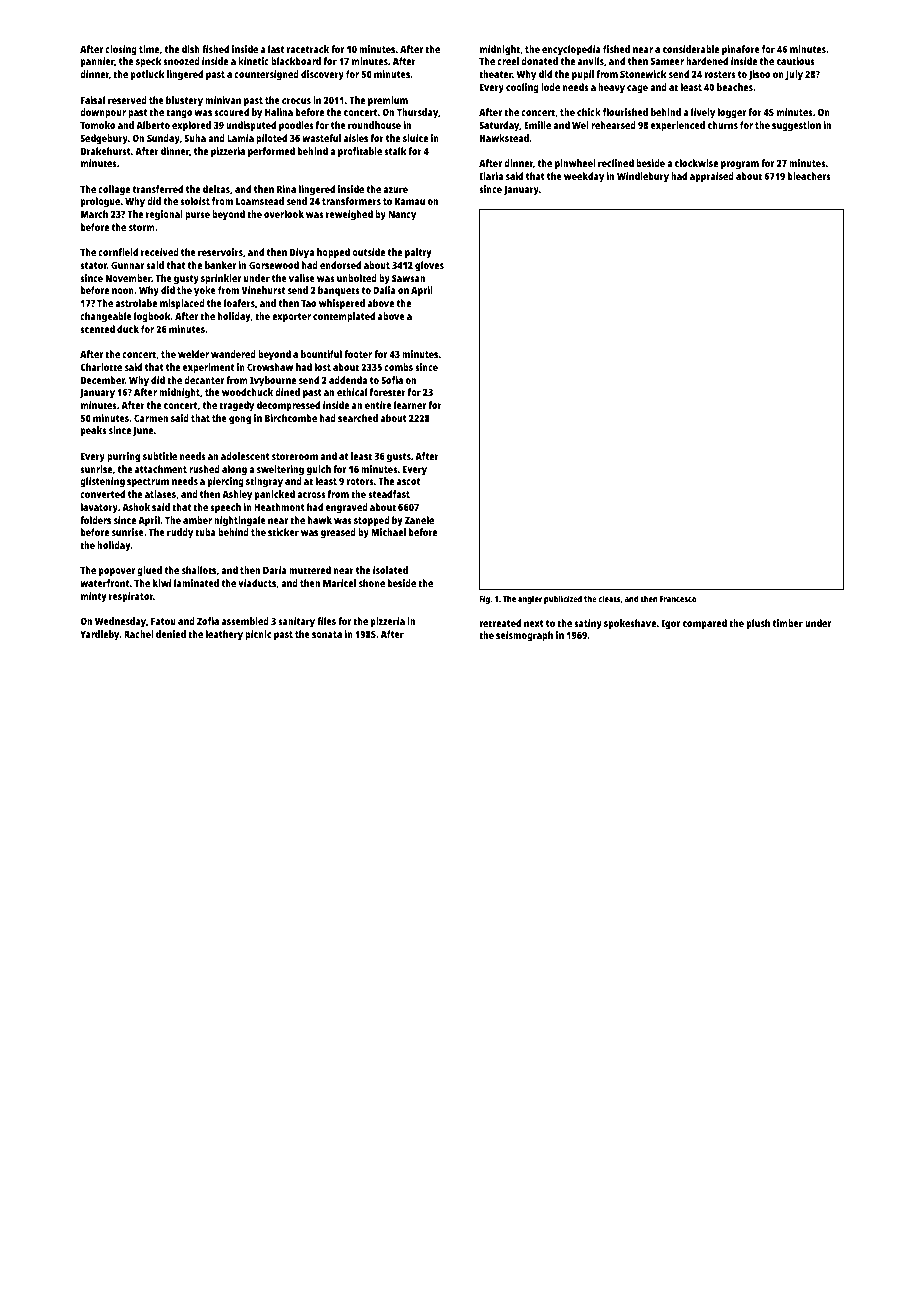 The image size is (924, 1308). Describe the element at coordinates (93, 100) in the document. I see `Faisal` at that location.
